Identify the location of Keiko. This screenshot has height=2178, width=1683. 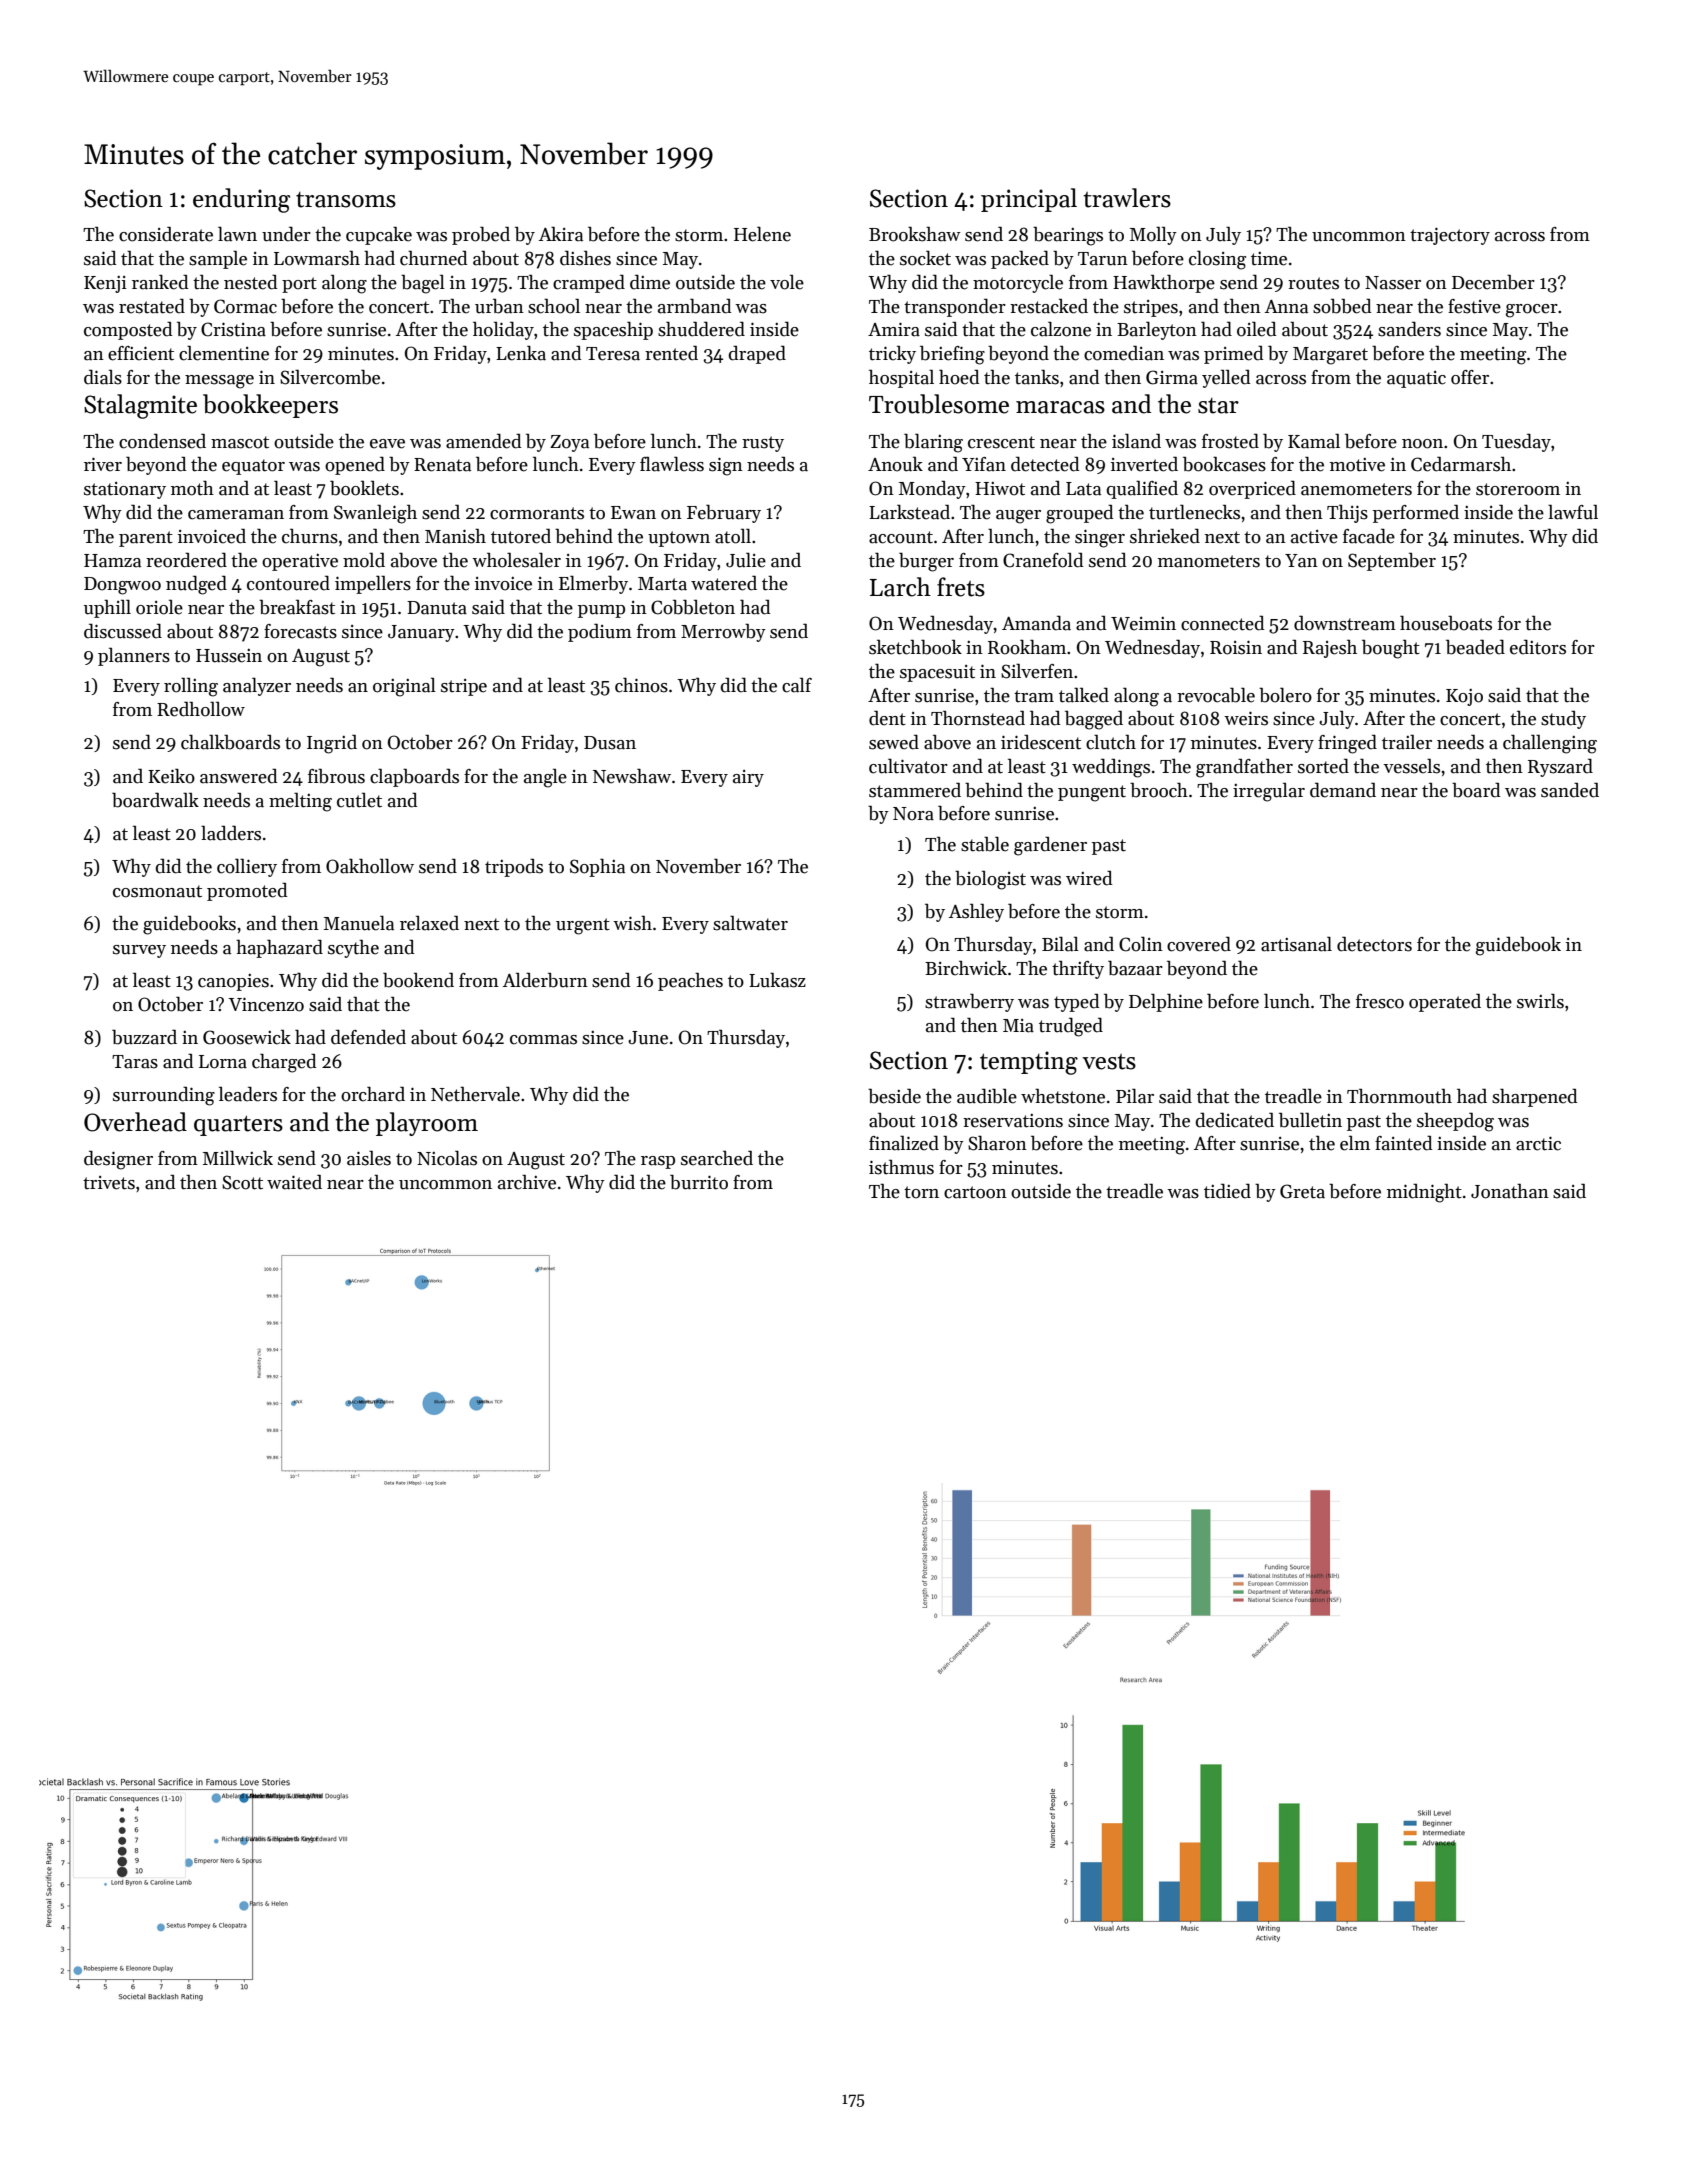
(171, 776).
